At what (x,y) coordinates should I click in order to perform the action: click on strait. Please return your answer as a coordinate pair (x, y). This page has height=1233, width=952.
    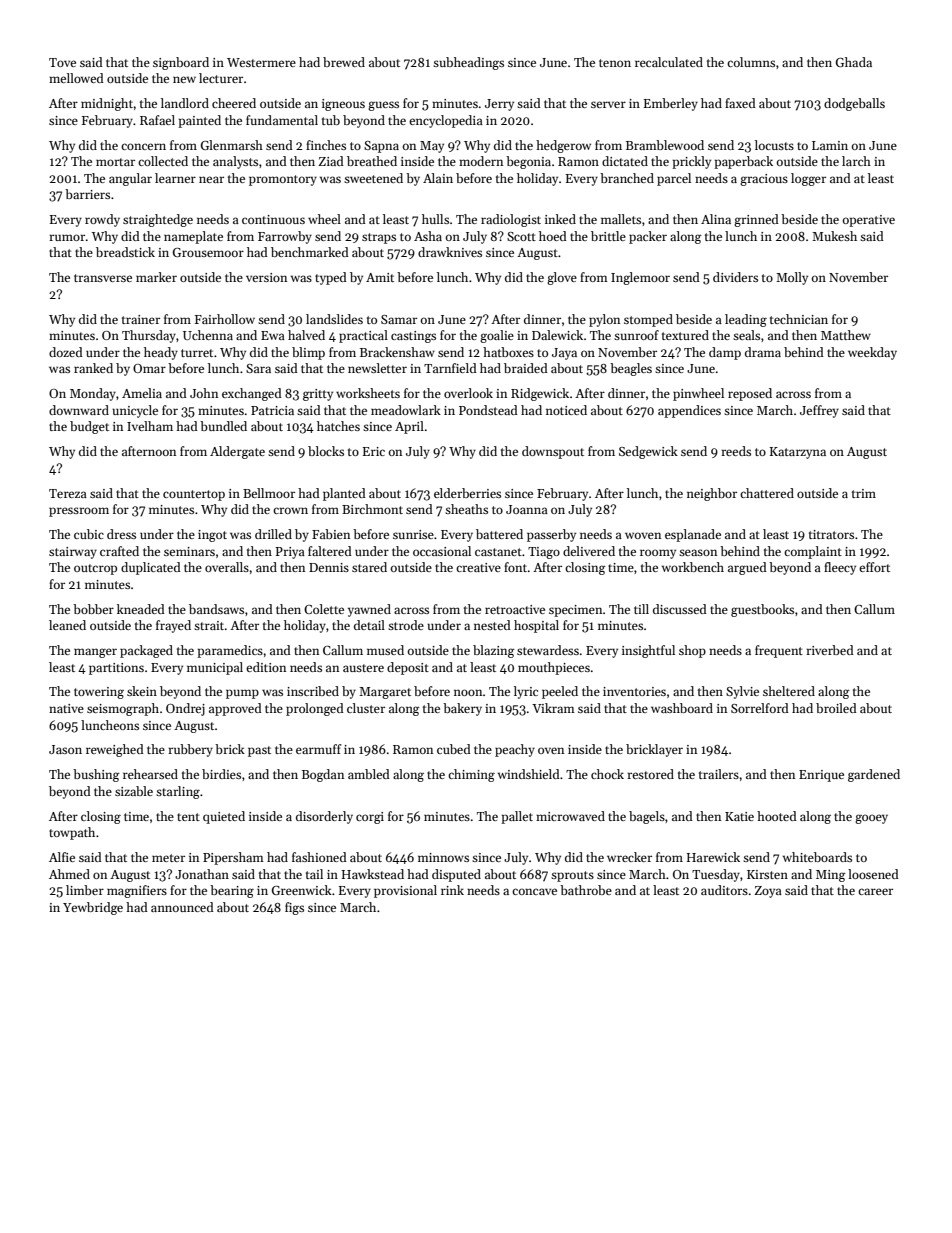
    Looking at the image, I should click on (209, 625).
